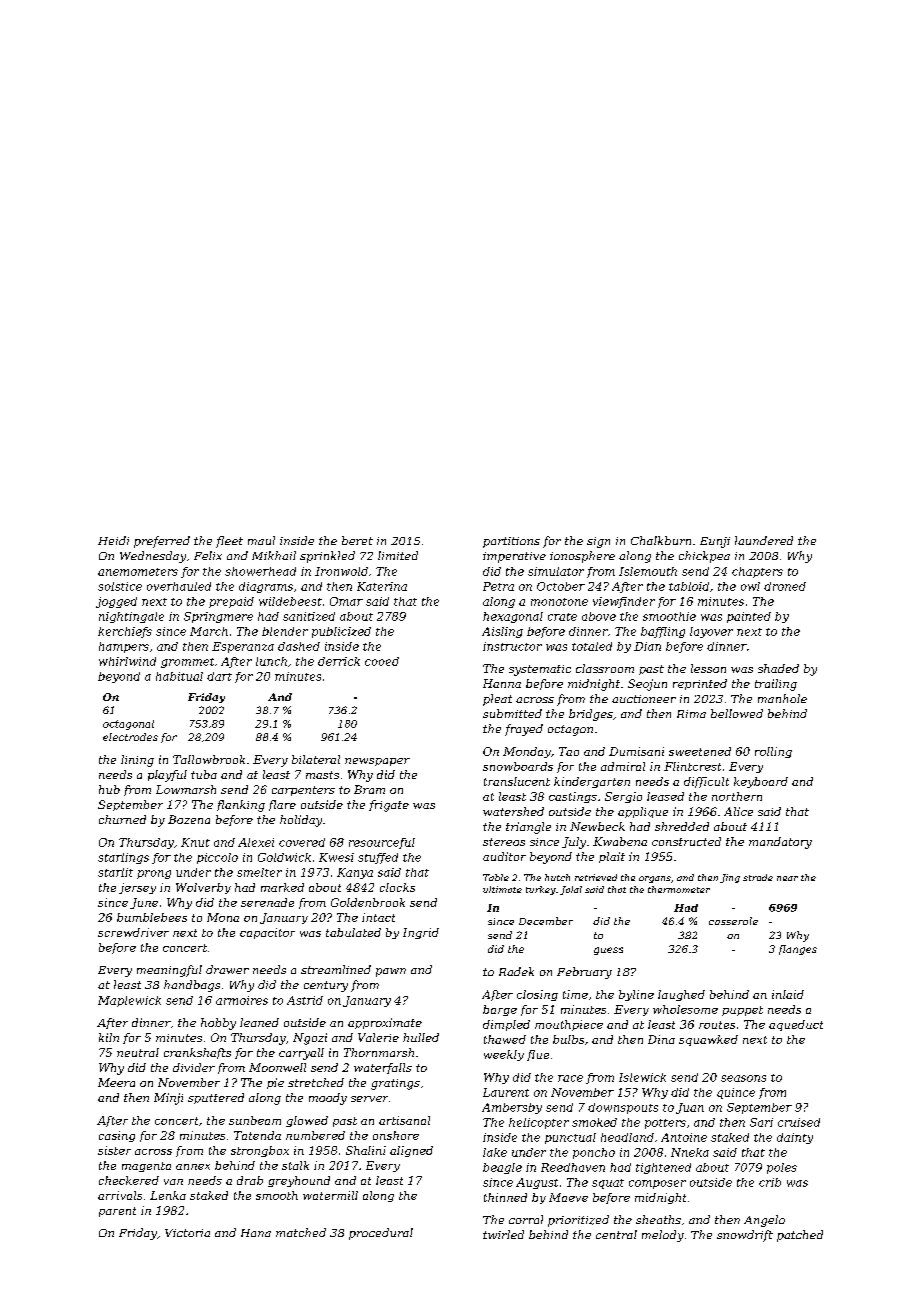  I want to click on jogged, so click(116, 602).
